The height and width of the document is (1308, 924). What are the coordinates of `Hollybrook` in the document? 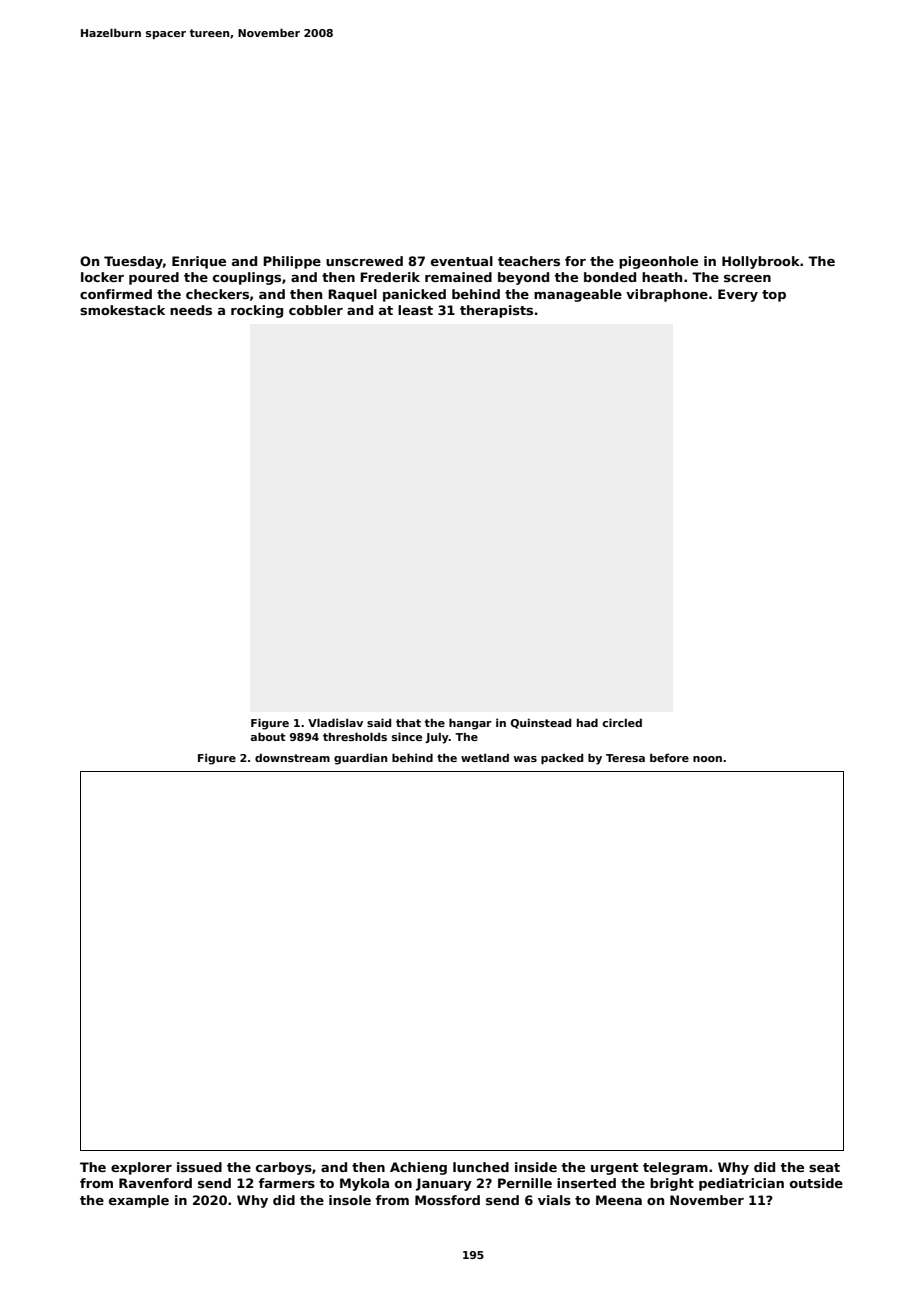 It's located at (761, 262).
